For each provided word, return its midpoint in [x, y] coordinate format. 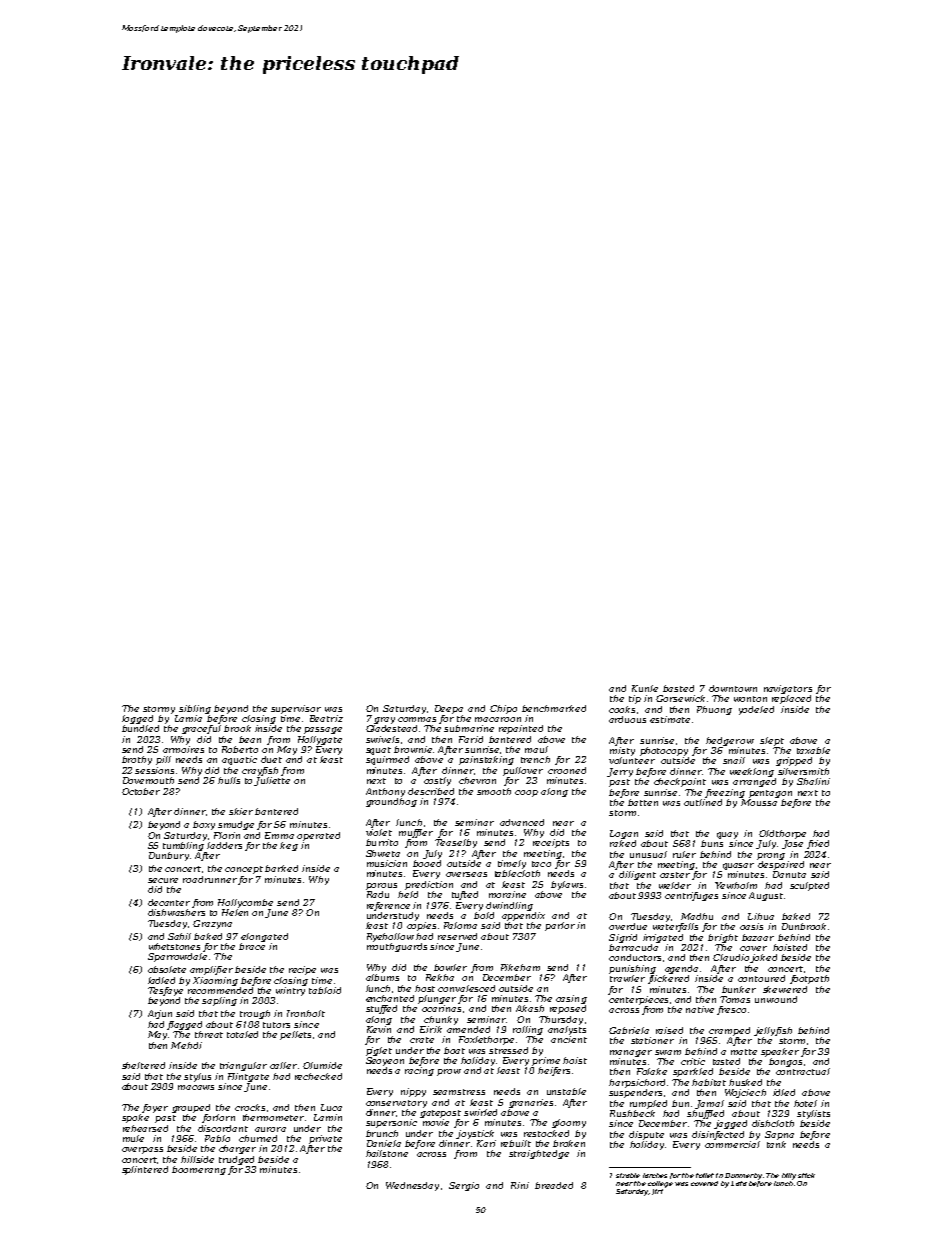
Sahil [179, 936]
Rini [520, 1185]
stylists [813, 1114]
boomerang [199, 1170]
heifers [554, 1071]
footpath [809, 979]
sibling [195, 709]
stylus [197, 1077]
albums [382, 977]
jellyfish [773, 1031]
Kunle [645, 688]
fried [818, 844]
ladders [224, 845]
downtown [733, 688]
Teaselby [456, 843]
